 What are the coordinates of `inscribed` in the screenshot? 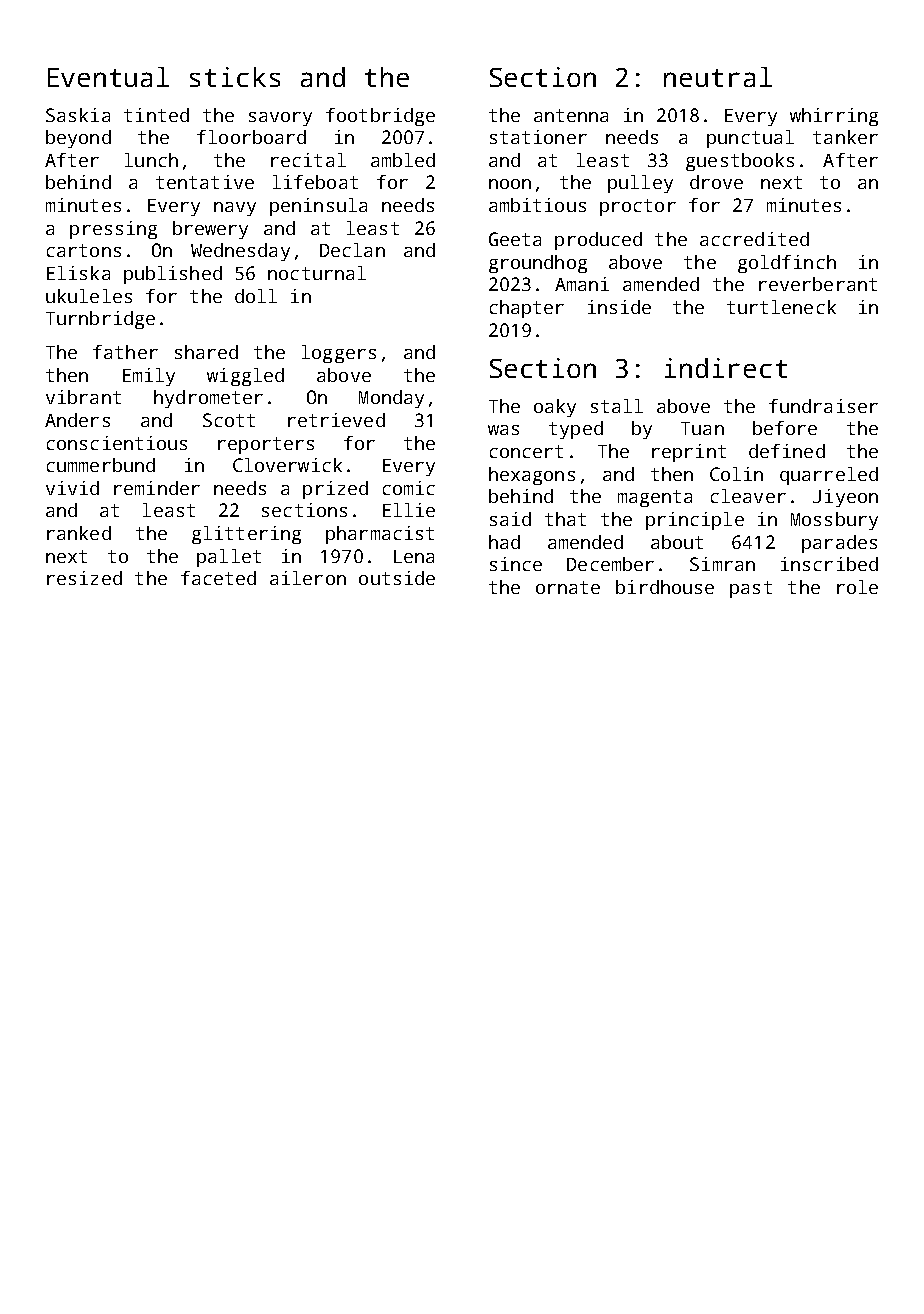 It's located at (829, 564).
